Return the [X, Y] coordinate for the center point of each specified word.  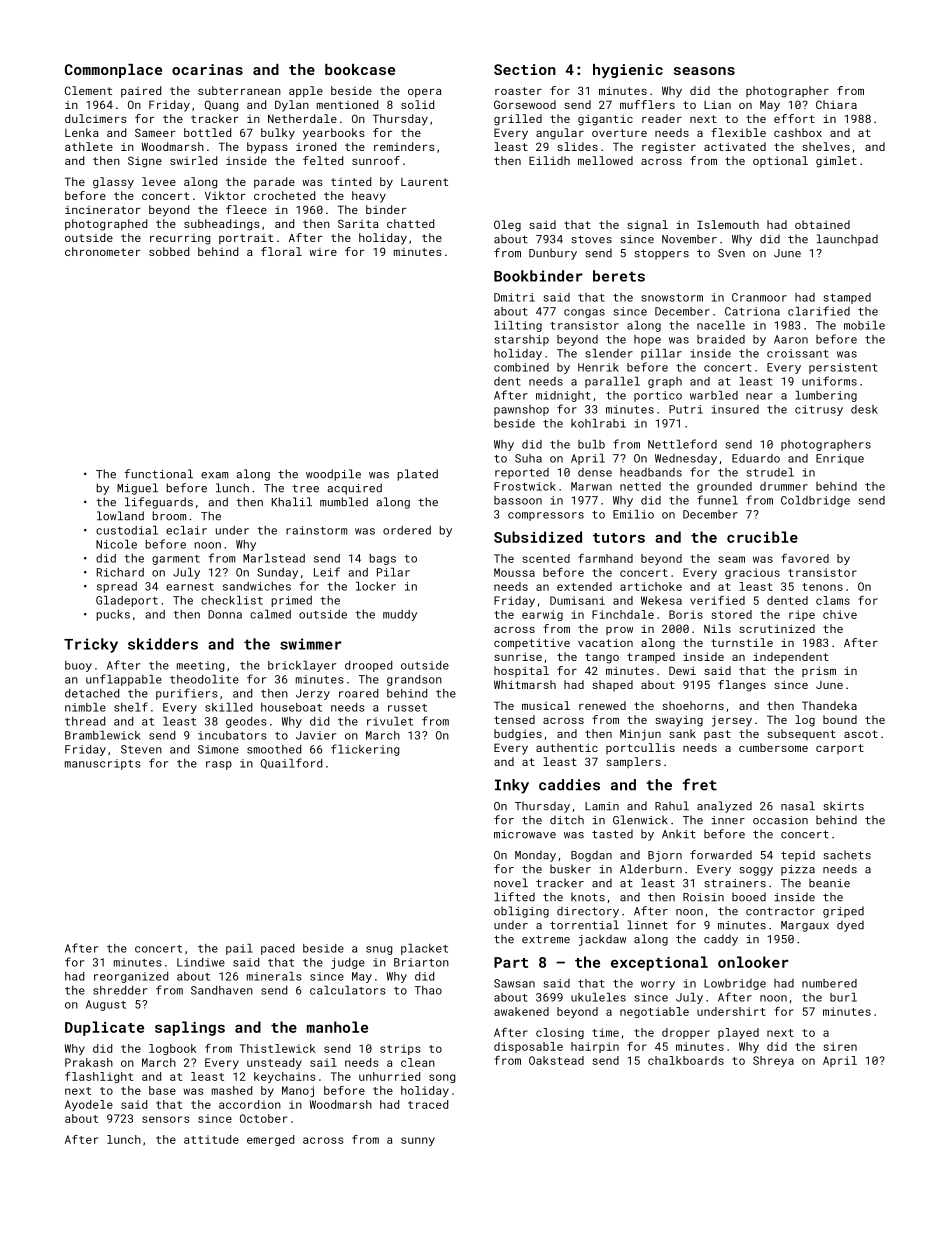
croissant [797, 353]
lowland [120, 516]
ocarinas [207, 69]
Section [525, 69]
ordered [407, 530]
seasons [704, 71]
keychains [285, 1077]
